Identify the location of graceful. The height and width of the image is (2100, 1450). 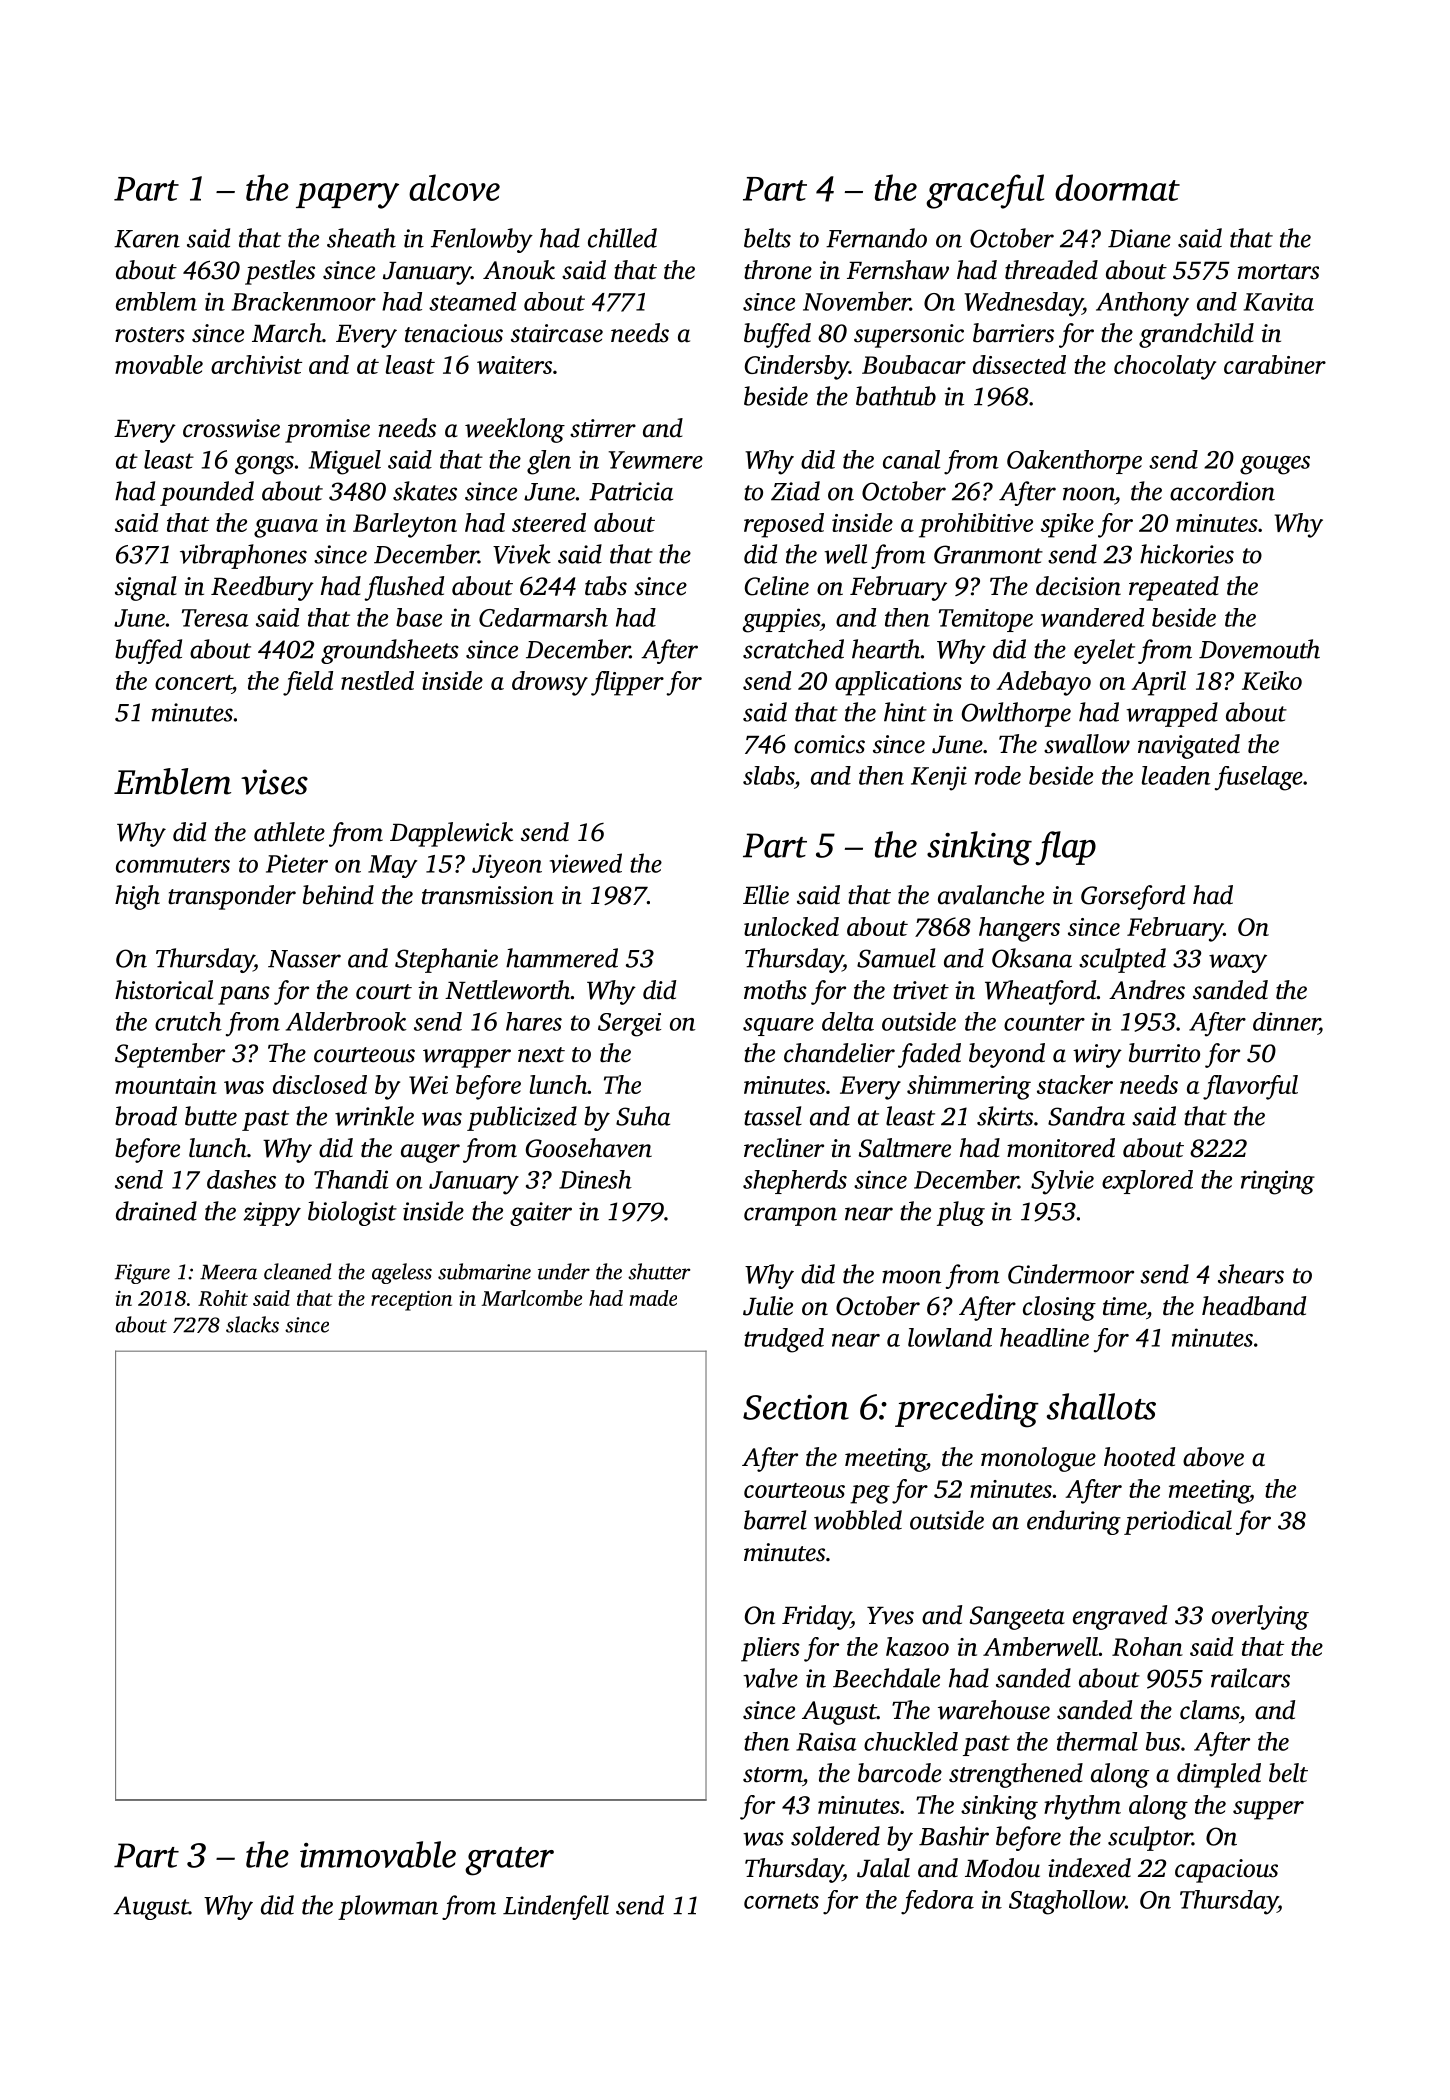
(985, 191).
